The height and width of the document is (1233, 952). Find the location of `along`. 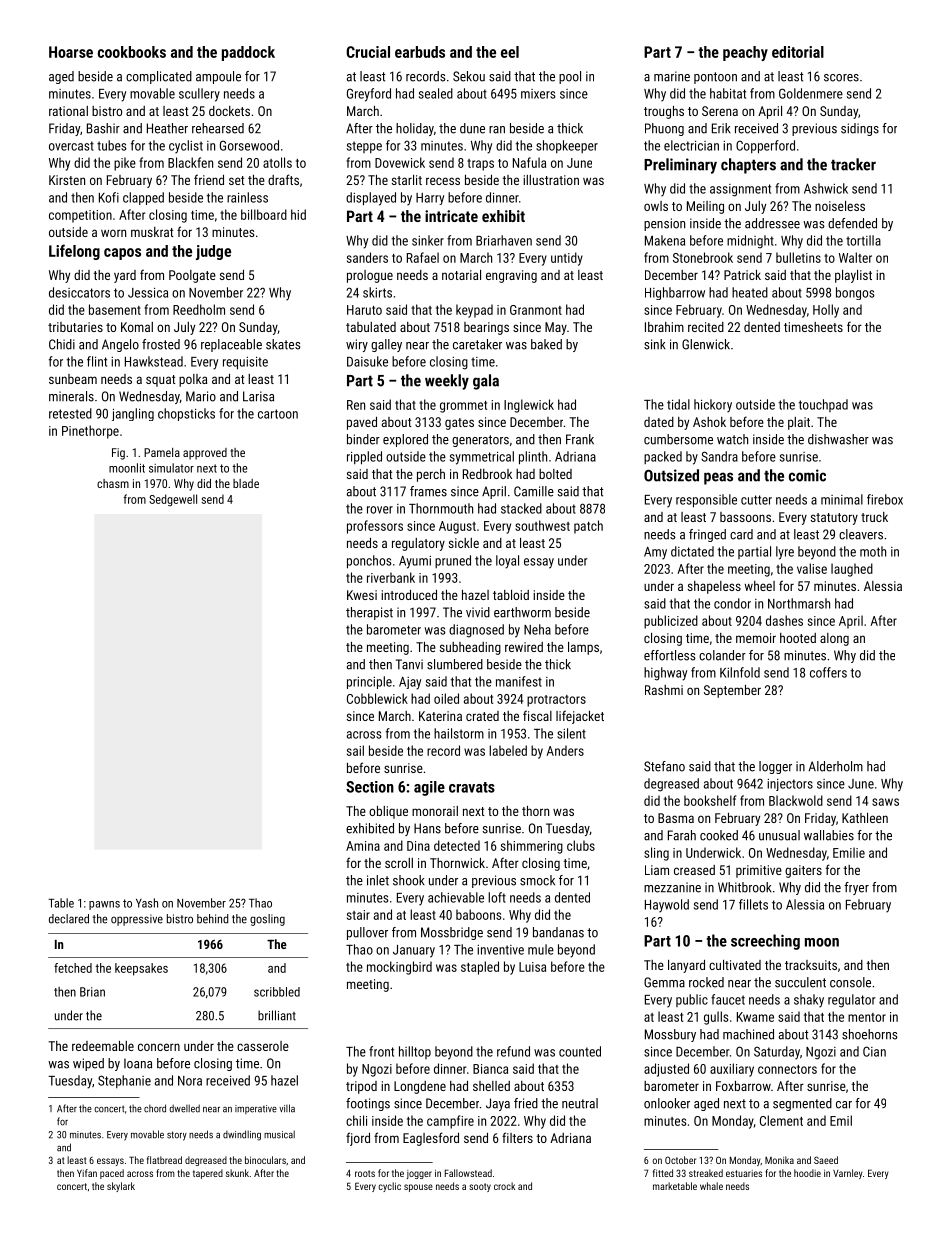

along is located at coordinates (834, 639).
